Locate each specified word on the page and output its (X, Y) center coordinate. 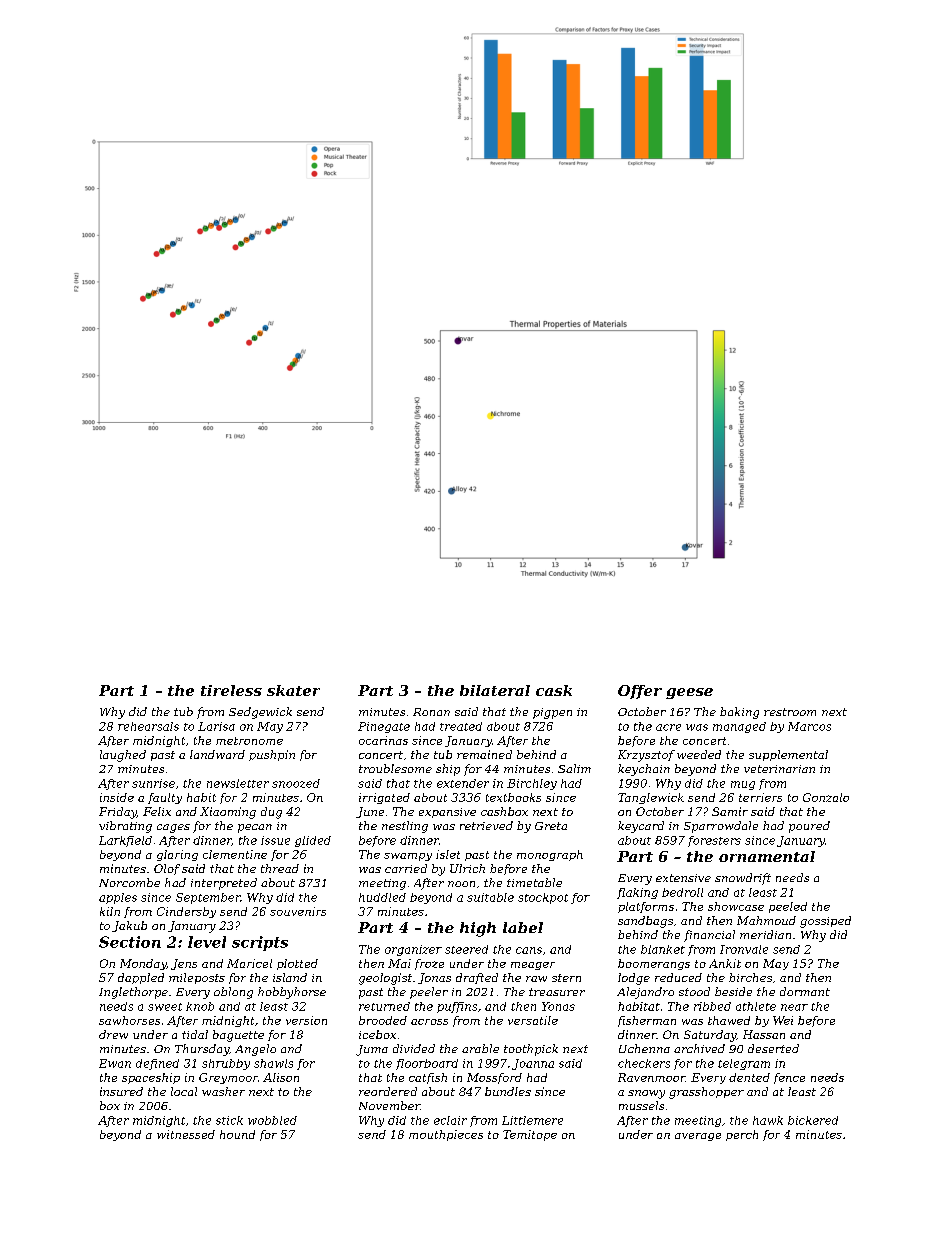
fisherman (647, 1021)
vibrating (125, 827)
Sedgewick (260, 713)
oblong (233, 993)
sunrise (153, 783)
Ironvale (744, 949)
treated (461, 726)
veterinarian (779, 769)
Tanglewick (651, 798)
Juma (372, 1050)
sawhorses (129, 1020)
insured (121, 1091)
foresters (714, 841)
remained (484, 754)
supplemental (788, 755)
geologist (385, 979)
